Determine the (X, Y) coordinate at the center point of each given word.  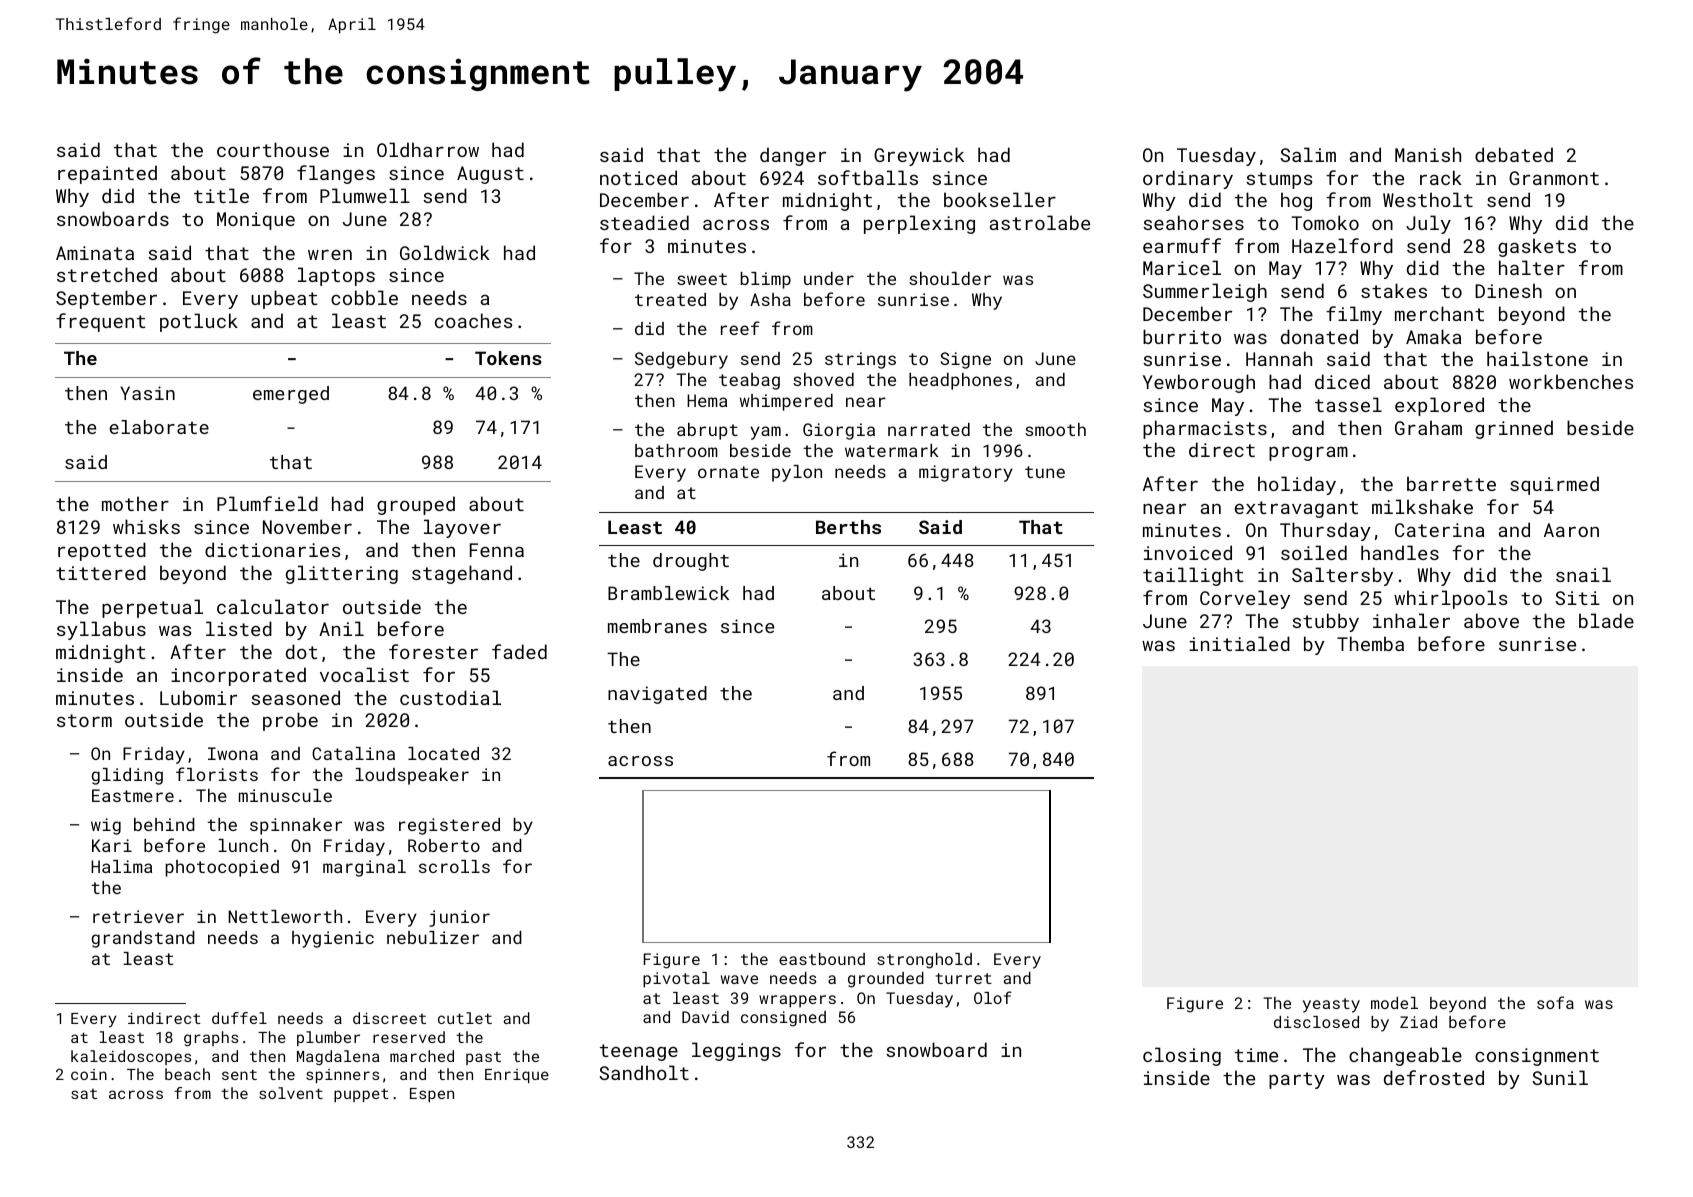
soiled (1314, 552)
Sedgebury (681, 360)
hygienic (333, 939)
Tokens (508, 358)
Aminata (95, 253)
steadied (644, 222)
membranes (657, 626)
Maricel (1182, 267)
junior (459, 918)
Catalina (353, 753)
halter (1532, 267)
